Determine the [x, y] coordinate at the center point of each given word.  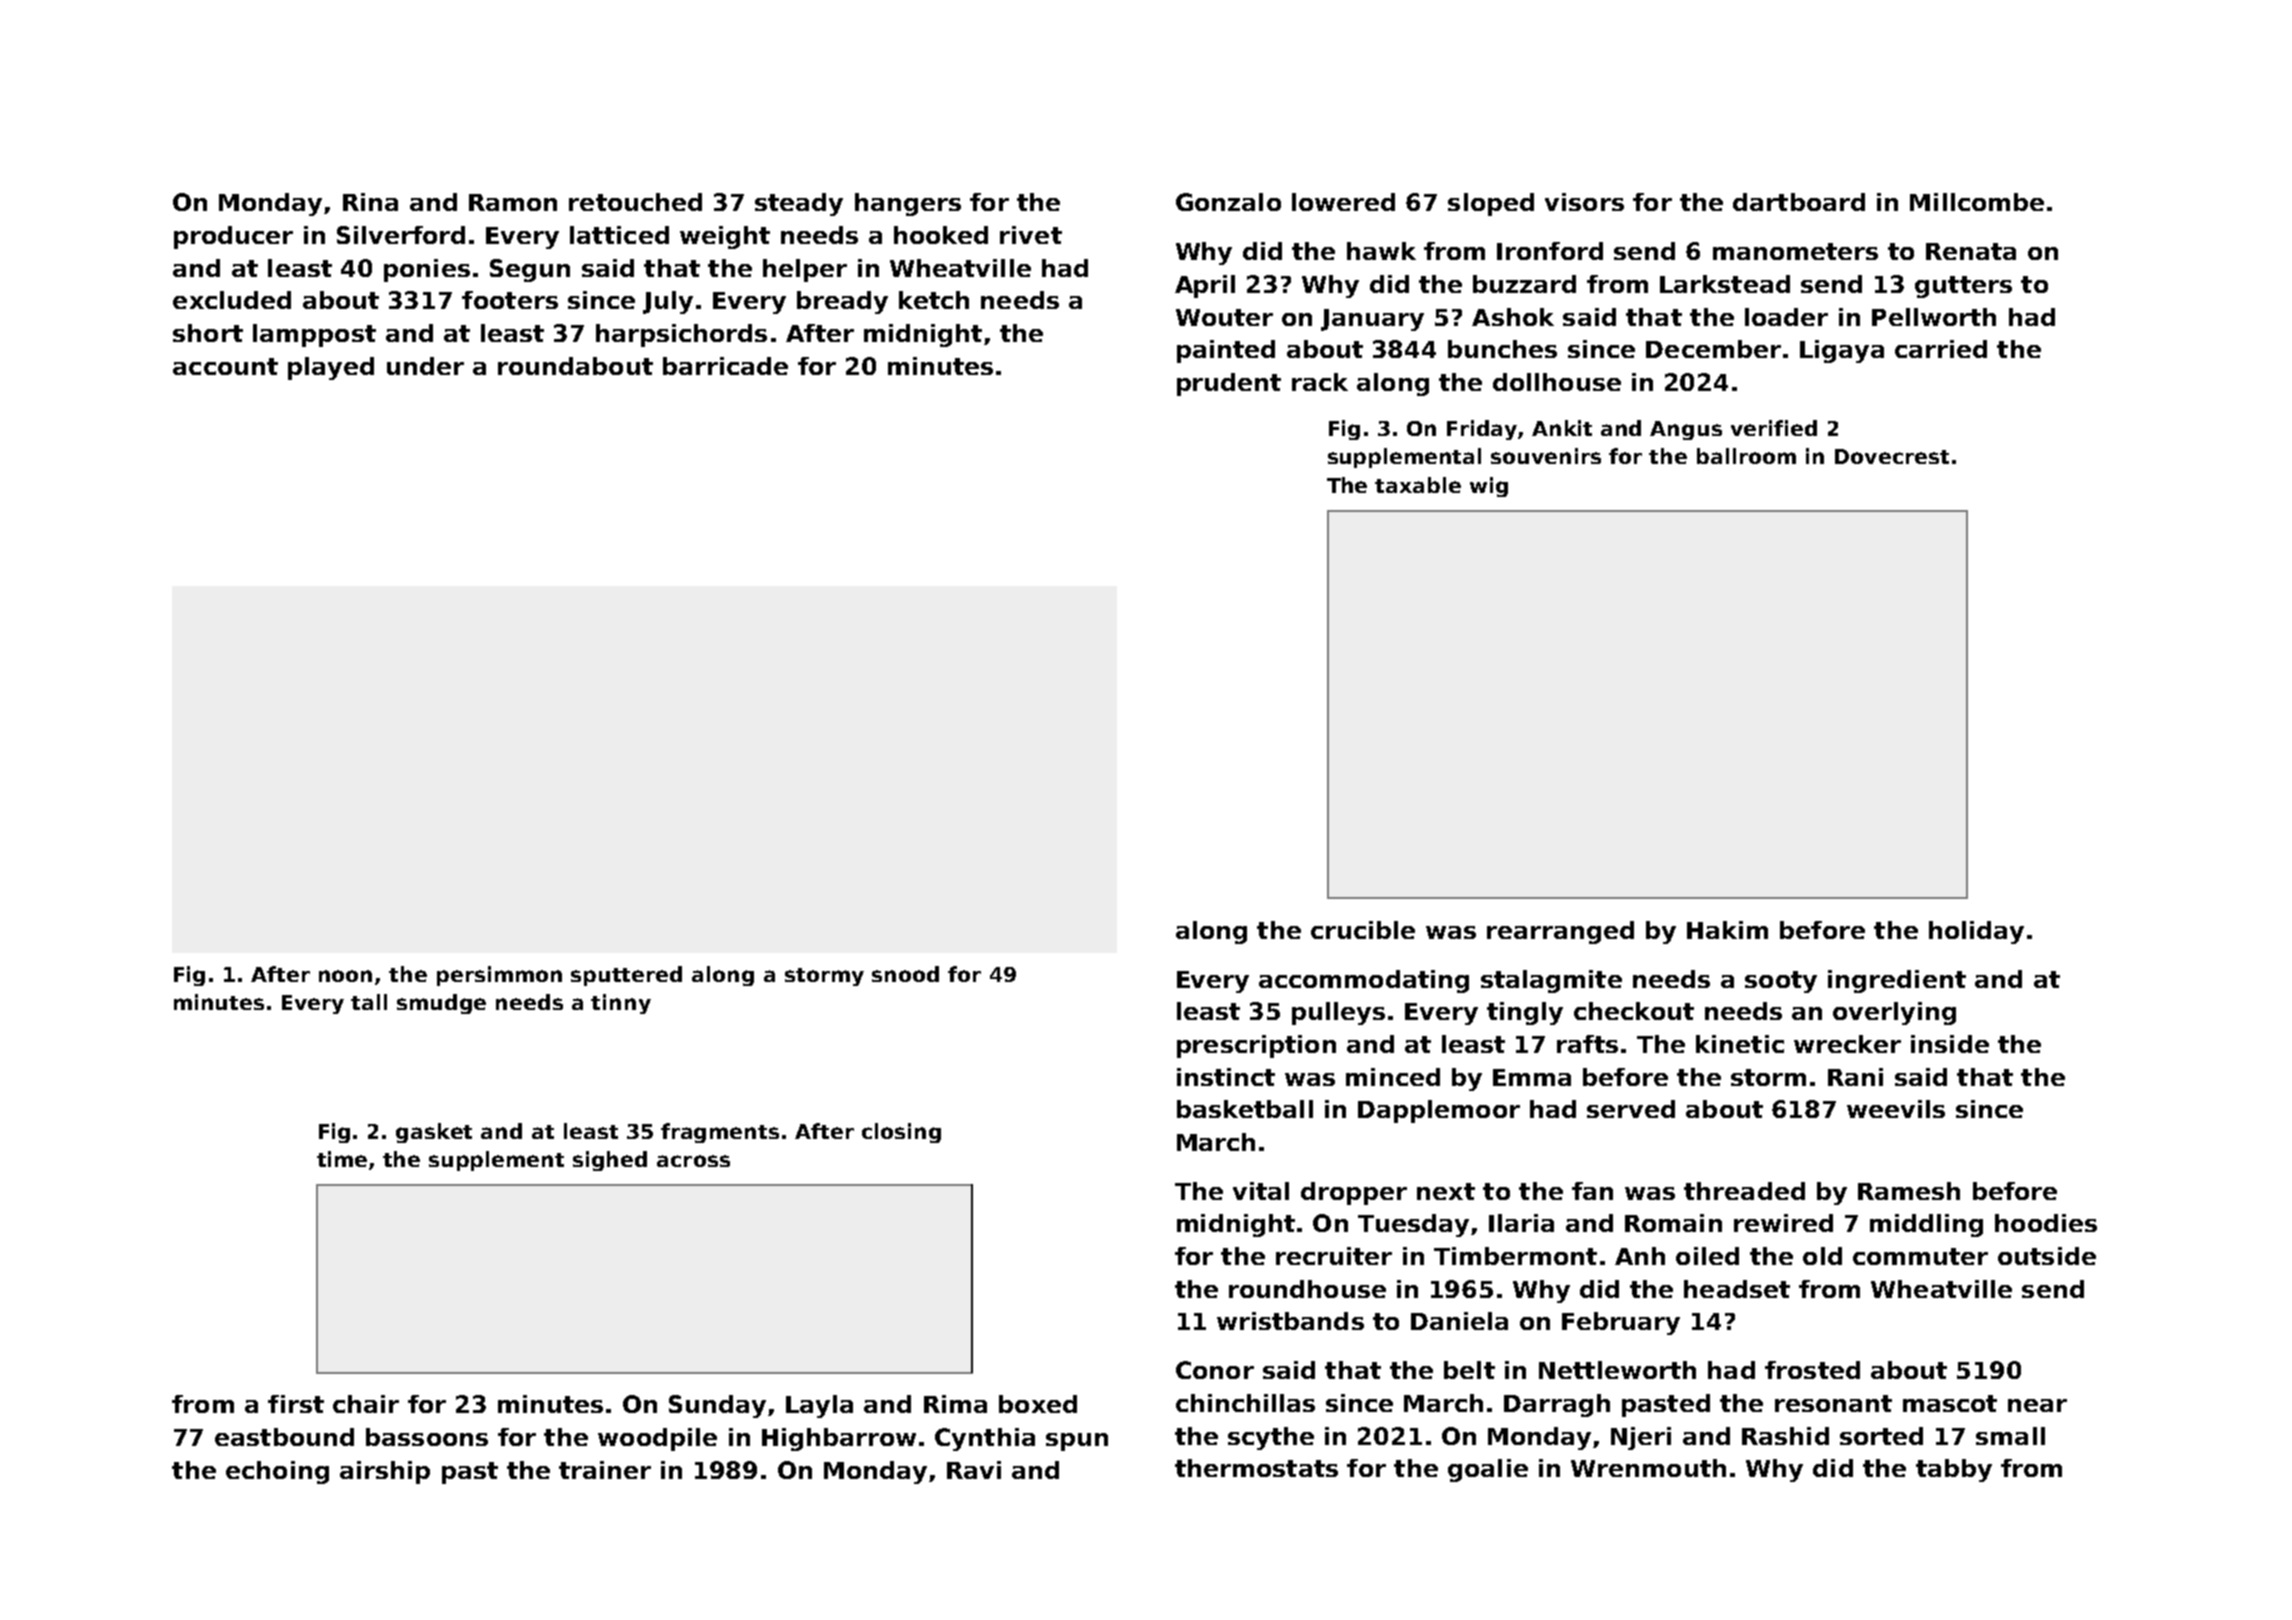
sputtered [626, 976]
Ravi [974, 1470]
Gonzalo [1228, 202]
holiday [1976, 932]
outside [2047, 1256]
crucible [1363, 930]
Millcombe [1977, 202]
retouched [635, 202]
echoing [277, 1472]
